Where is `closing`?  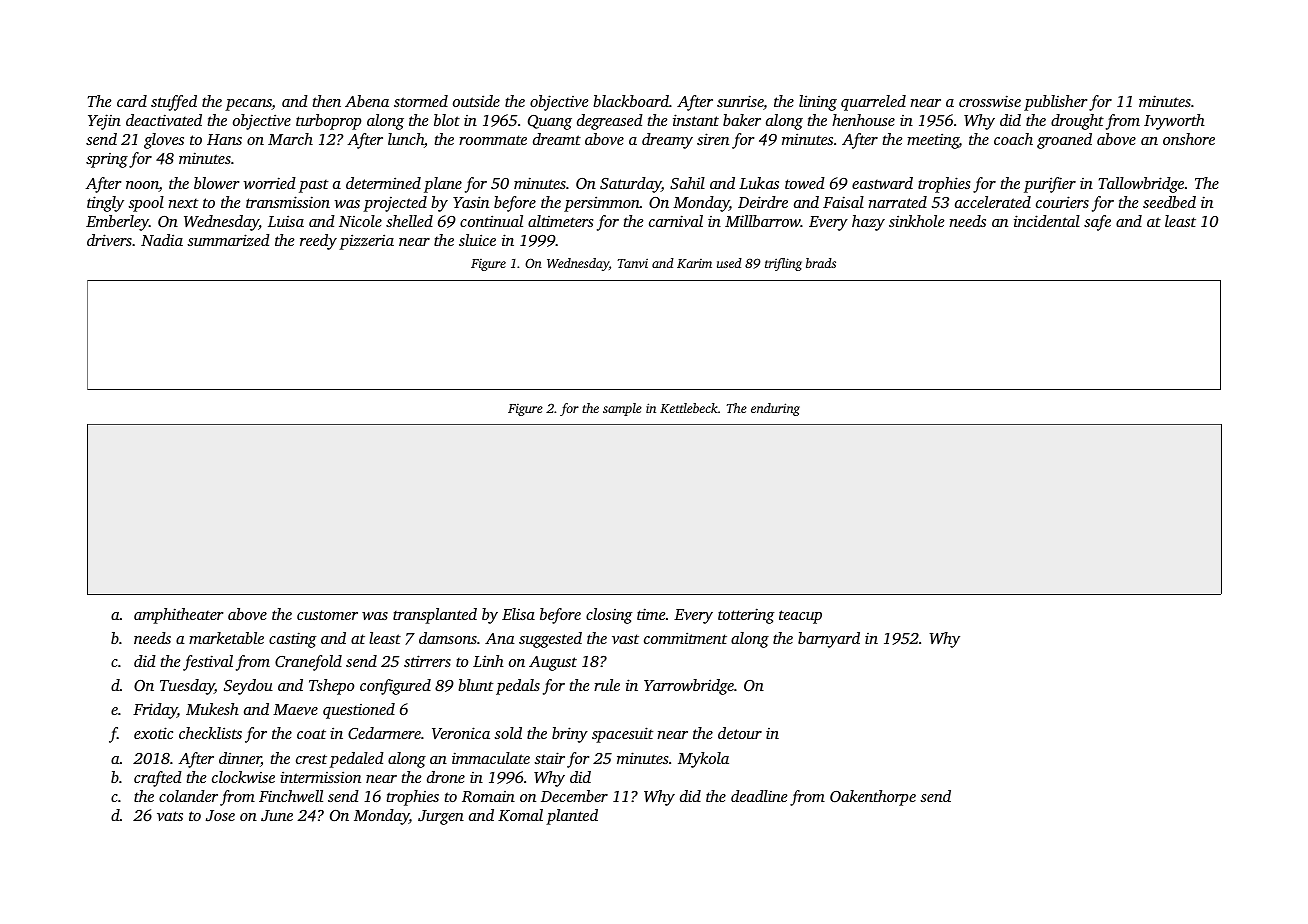
closing is located at coordinates (609, 616).
